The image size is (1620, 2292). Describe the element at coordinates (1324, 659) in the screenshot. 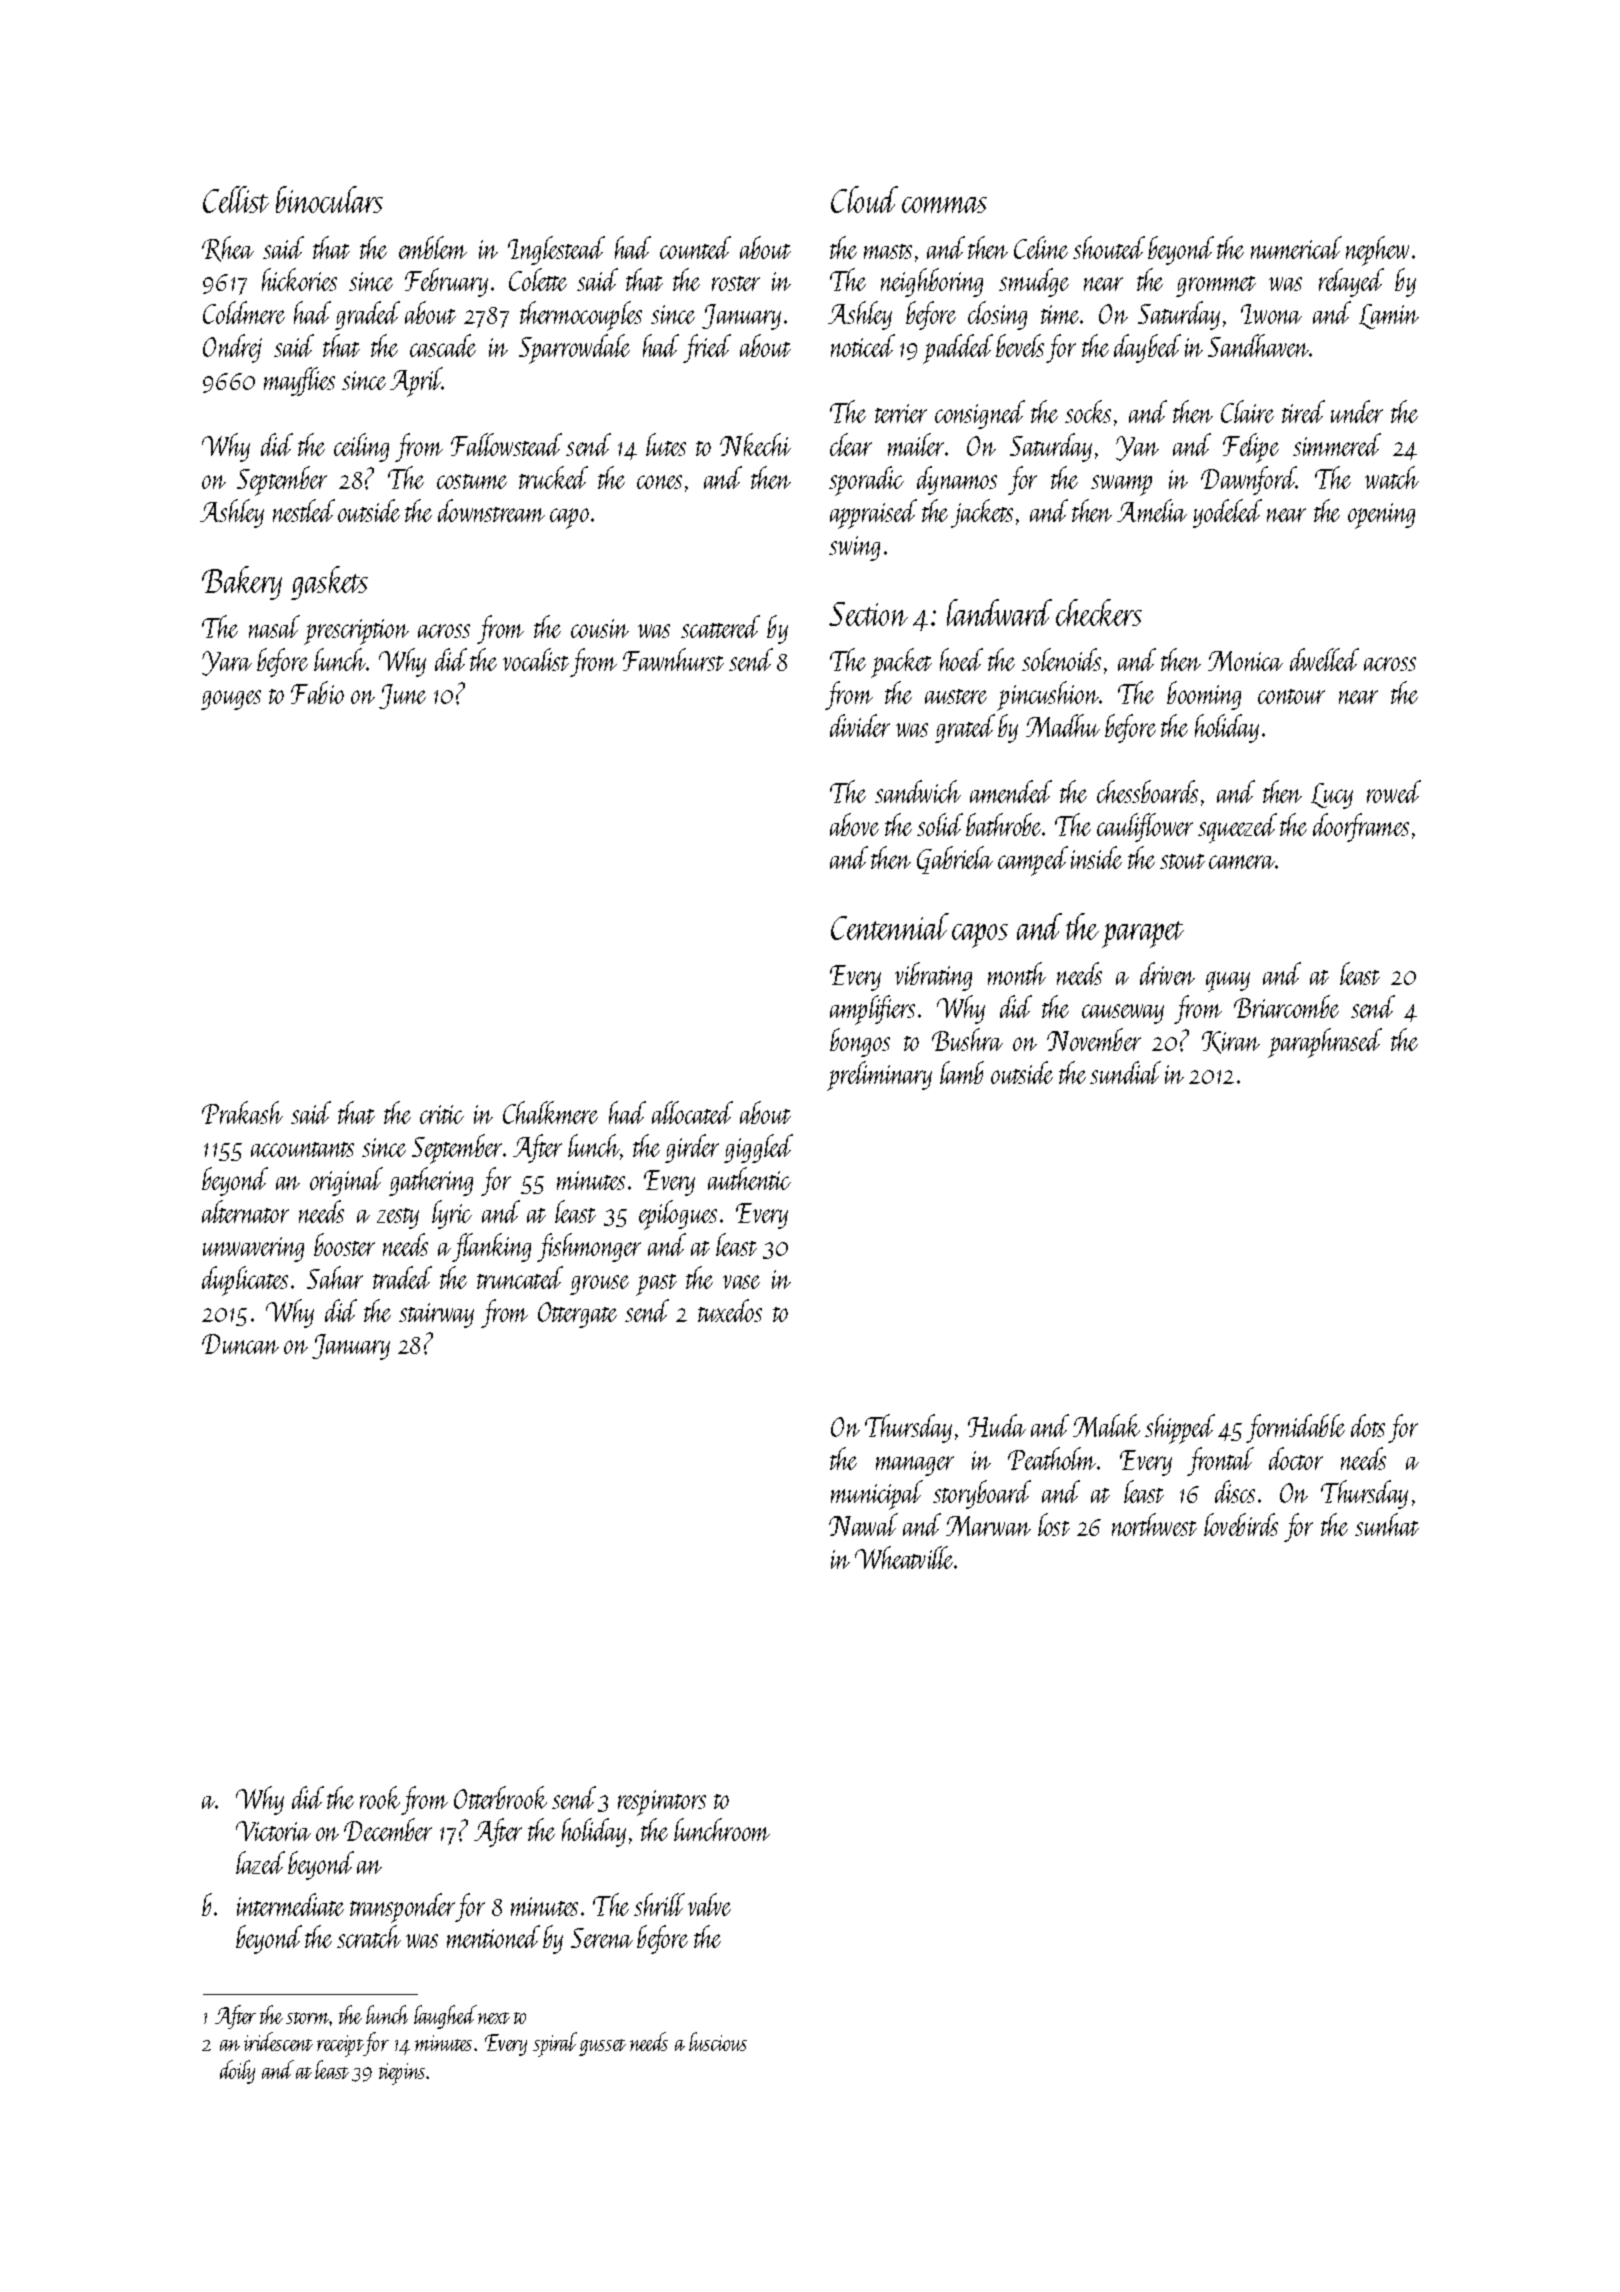

I see `dwelled` at that location.
